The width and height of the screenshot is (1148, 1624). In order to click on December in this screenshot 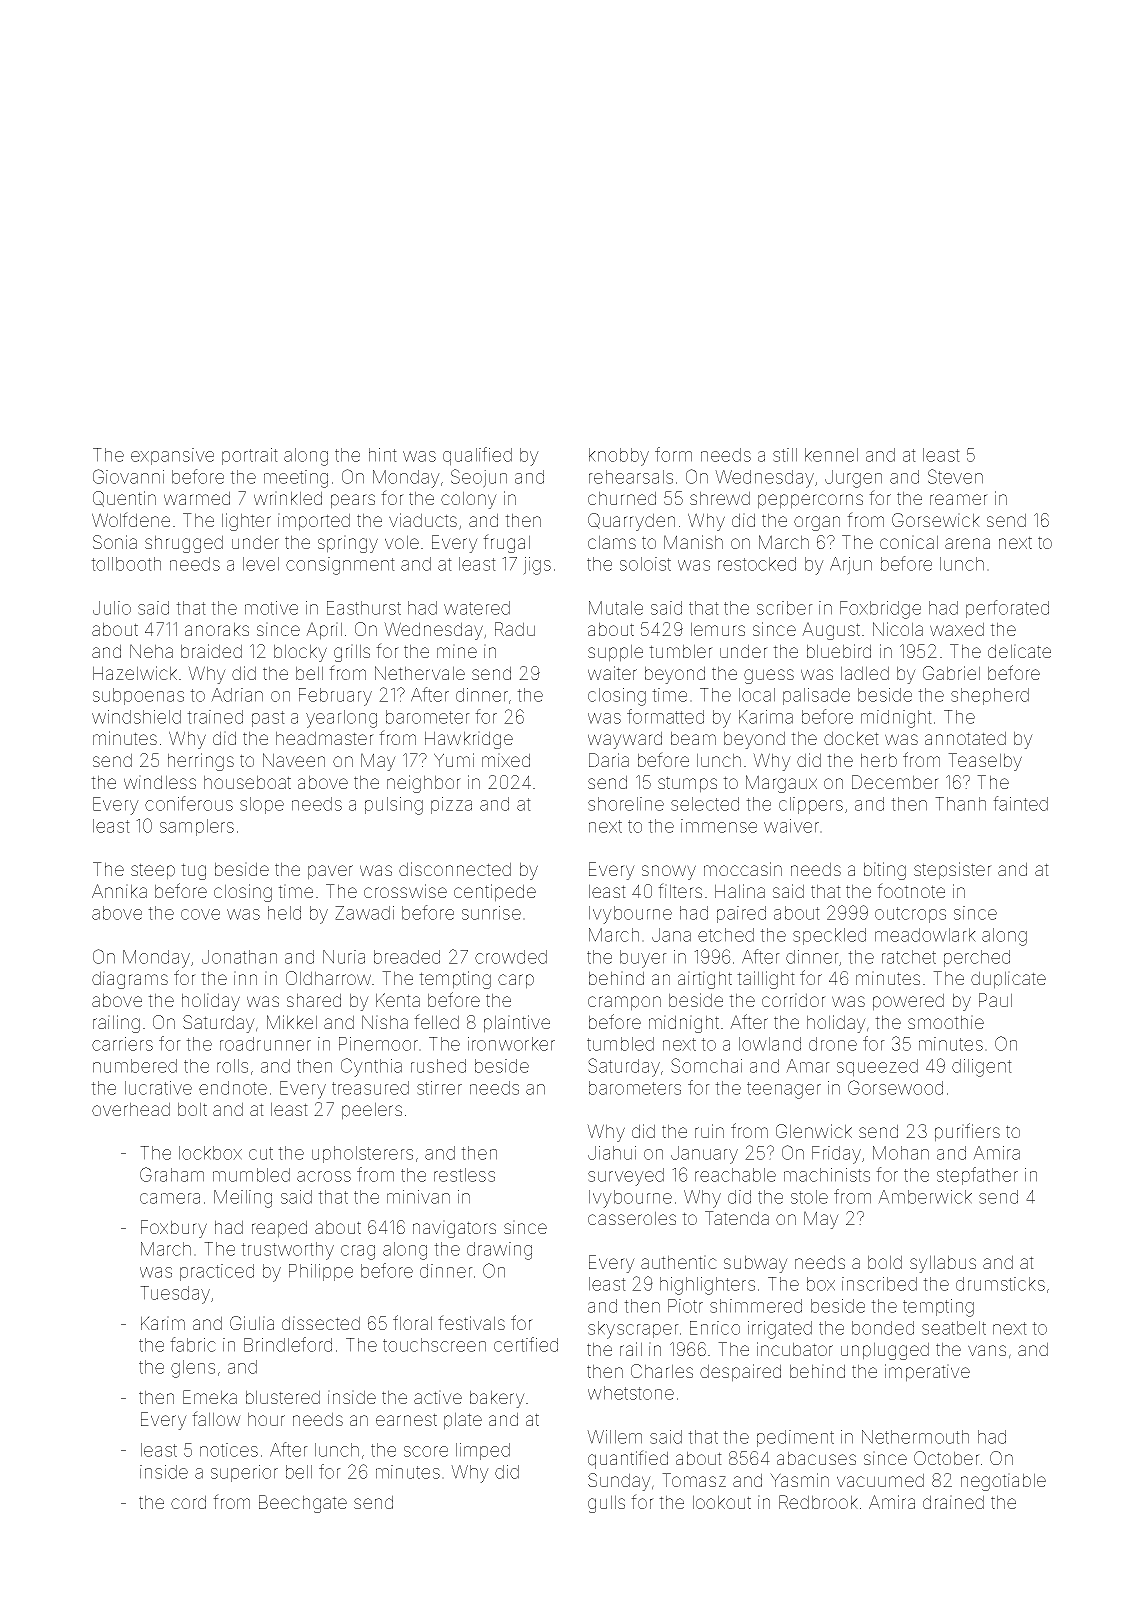, I will do `click(895, 782)`.
